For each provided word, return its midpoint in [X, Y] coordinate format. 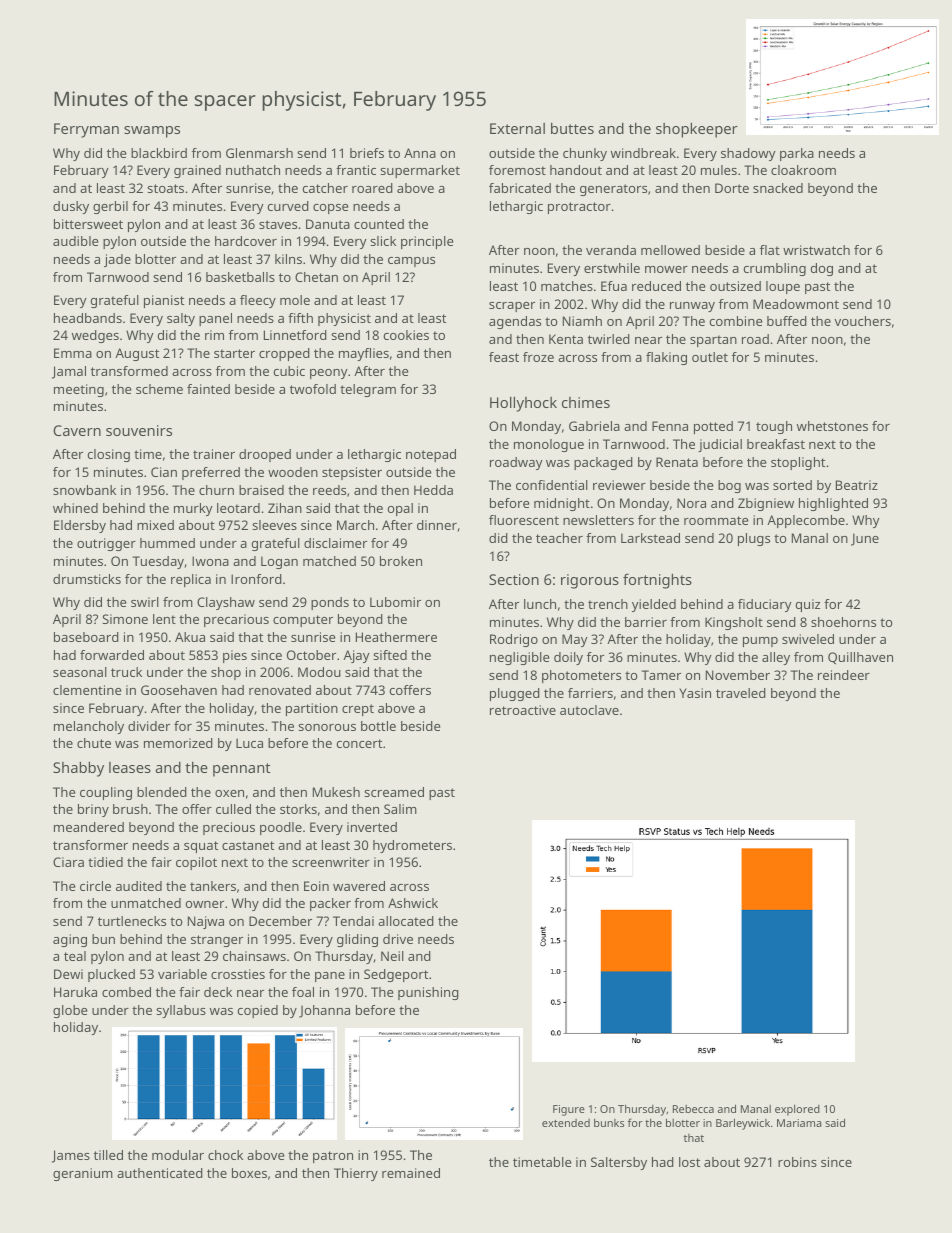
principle [427, 242]
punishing [428, 993]
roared [372, 188]
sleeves [274, 525]
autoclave [589, 710]
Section [514, 579]
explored [797, 1110]
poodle [281, 828]
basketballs [240, 277]
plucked [111, 975]
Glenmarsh [259, 153]
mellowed [670, 250]
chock [225, 1155]
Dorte [732, 188]
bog [729, 486]
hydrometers [412, 846]
